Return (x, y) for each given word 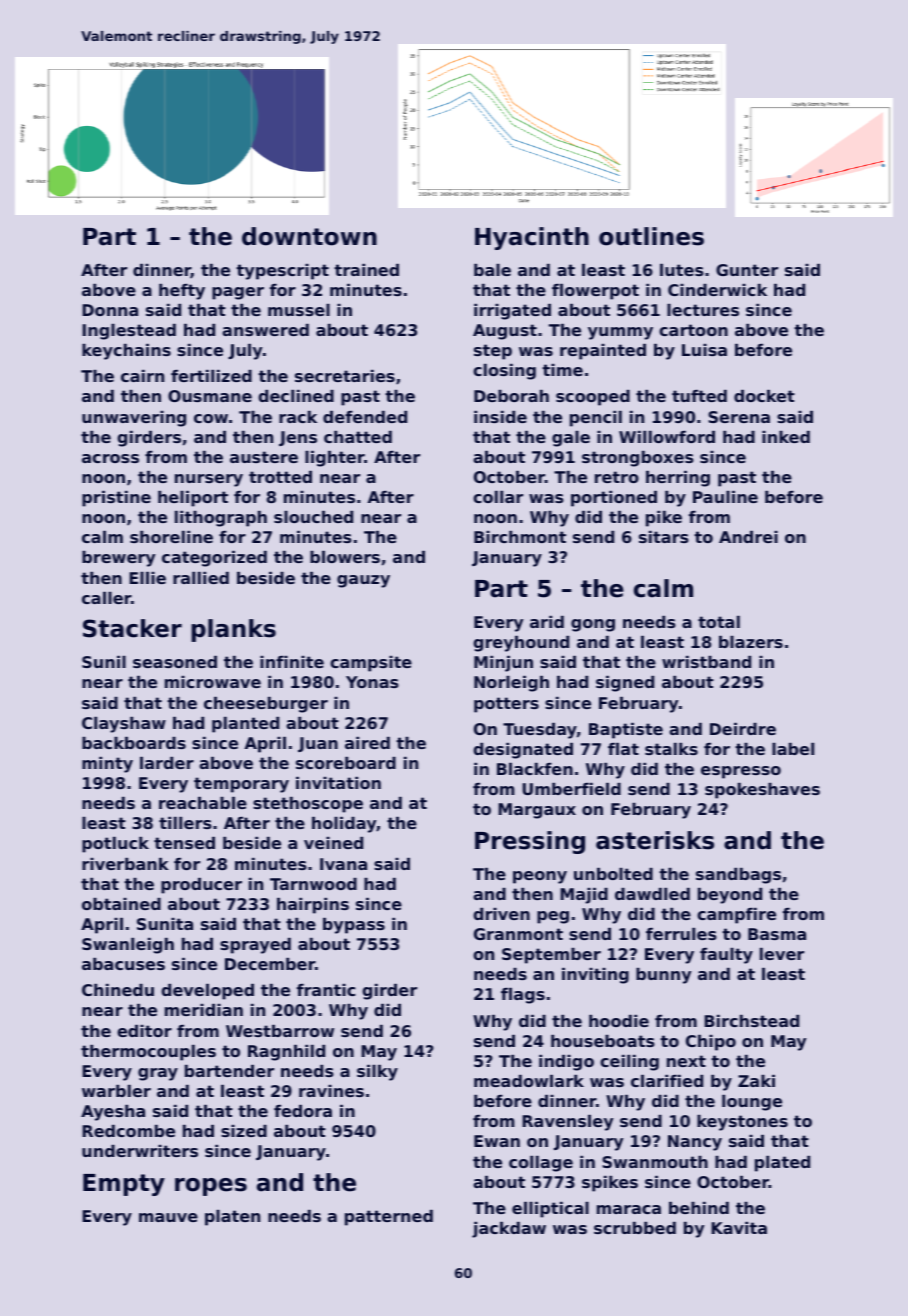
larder (167, 763)
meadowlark (529, 1081)
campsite (371, 664)
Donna (110, 310)
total (719, 622)
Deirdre (743, 729)
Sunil (104, 662)
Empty (124, 1185)
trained (366, 270)
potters (506, 705)
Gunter (747, 270)
